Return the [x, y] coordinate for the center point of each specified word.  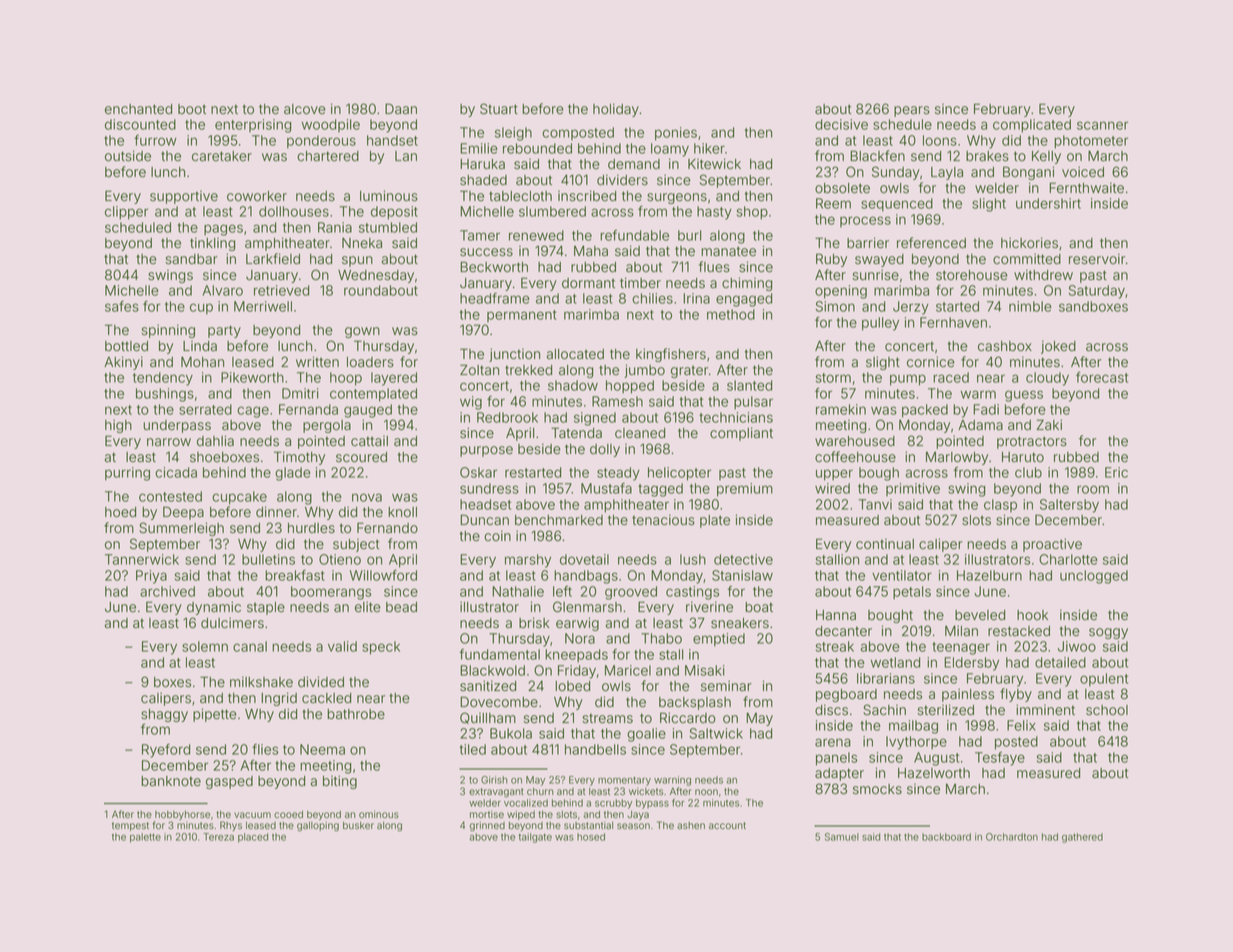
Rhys [231, 826]
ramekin [841, 409]
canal [250, 646]
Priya [151, 577]
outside [128, 156]
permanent [522, 316]
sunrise [875, 275]
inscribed [587, 196]
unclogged [1094, 577]
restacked [1019, 631]
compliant [741, 434]
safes [122, 306]
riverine [709, 607]
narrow [169, 442]
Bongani [1028, 173]
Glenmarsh [587, 607]
